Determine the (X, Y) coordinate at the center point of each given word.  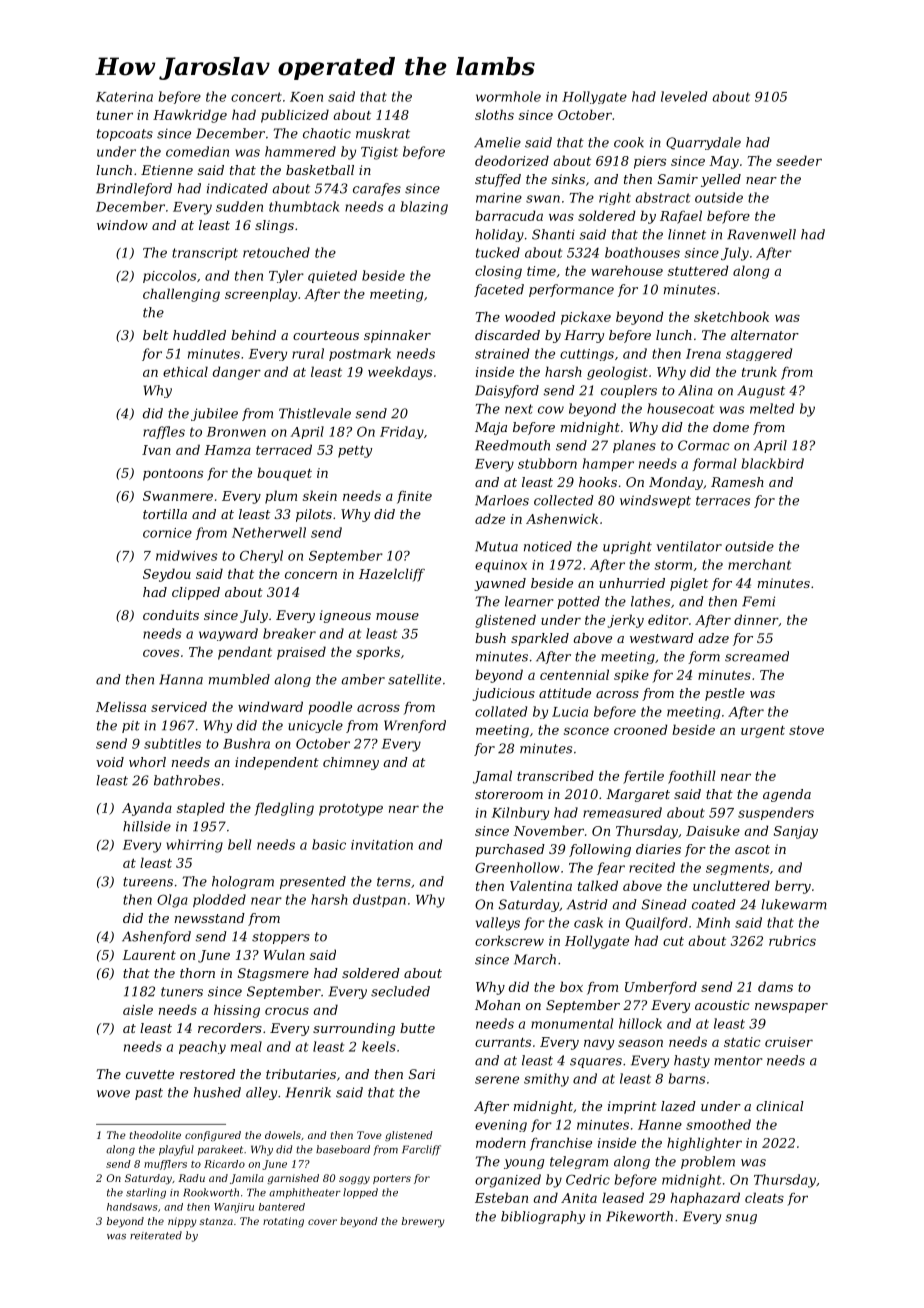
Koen (306, 97)
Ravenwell (761, 234)
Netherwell (269, 532)
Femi (758, 601)
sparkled (540, 639)
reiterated (156, 1235)
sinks (568, 179)
